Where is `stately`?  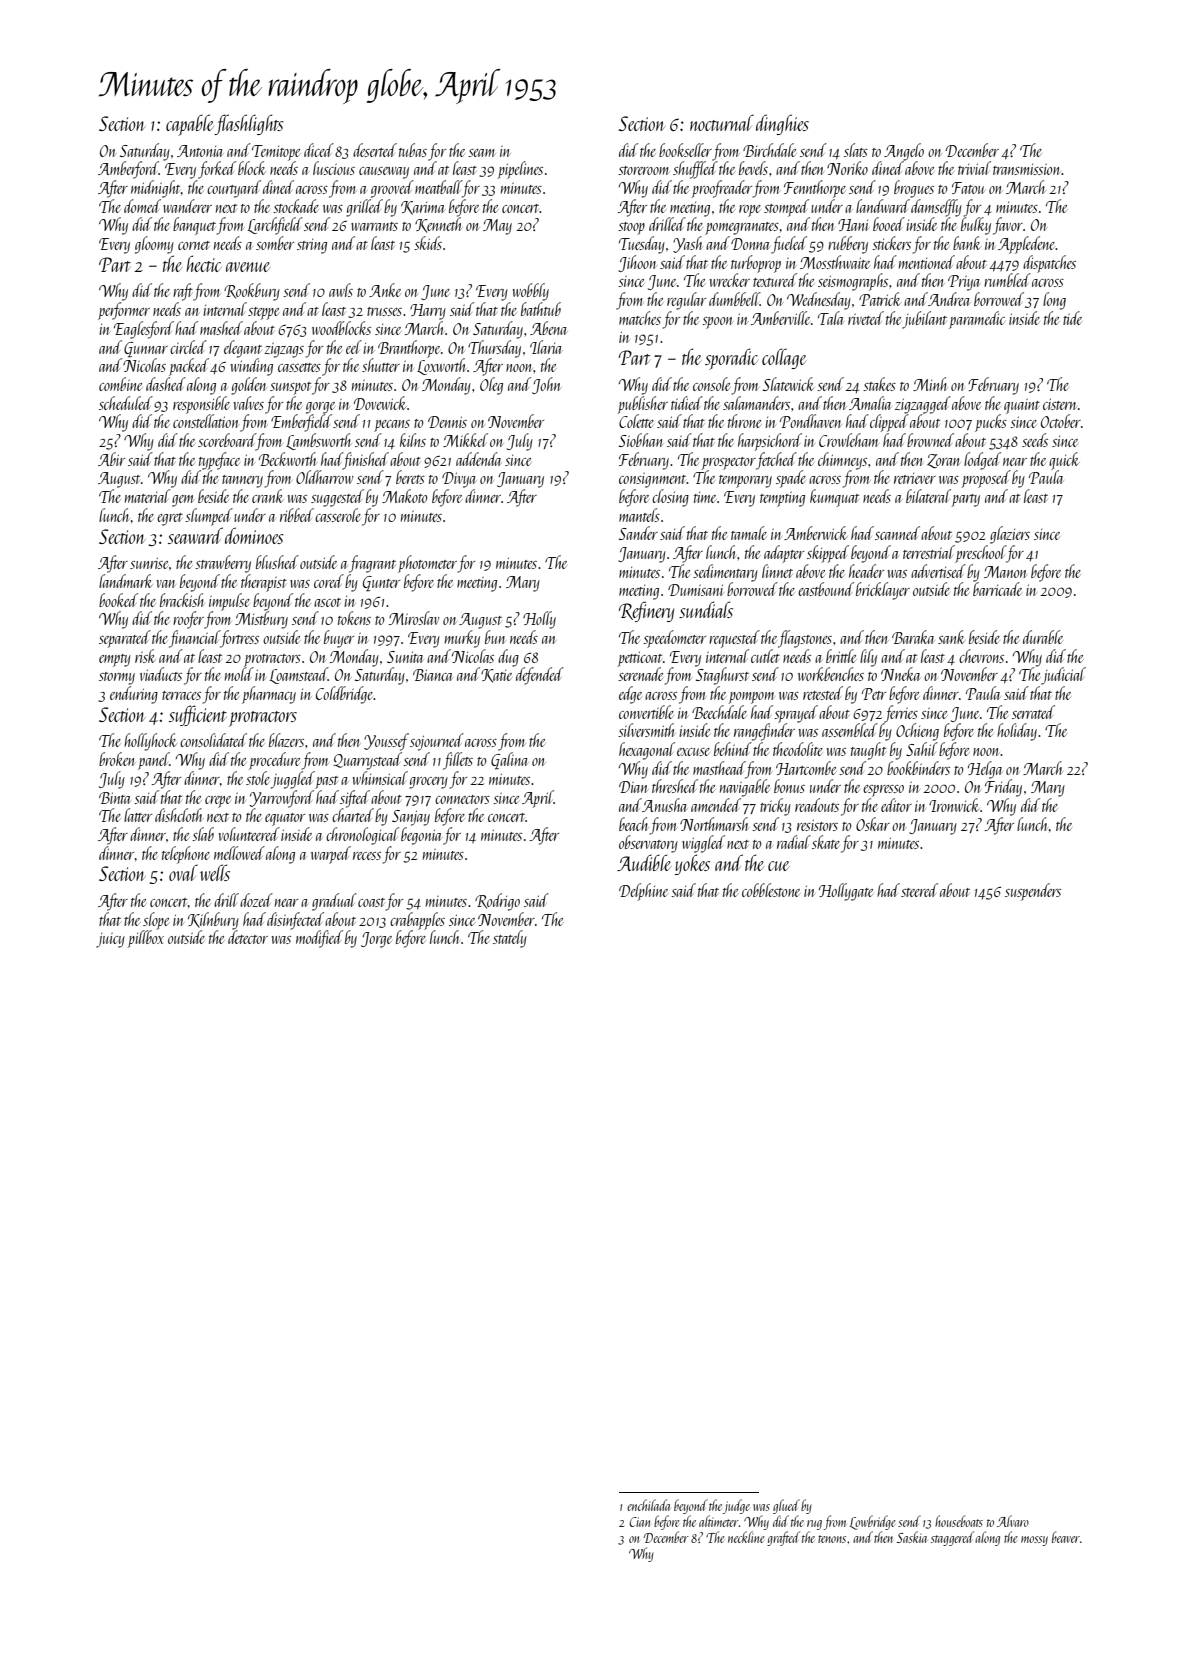
stately is located at coordinates (510, 939).
